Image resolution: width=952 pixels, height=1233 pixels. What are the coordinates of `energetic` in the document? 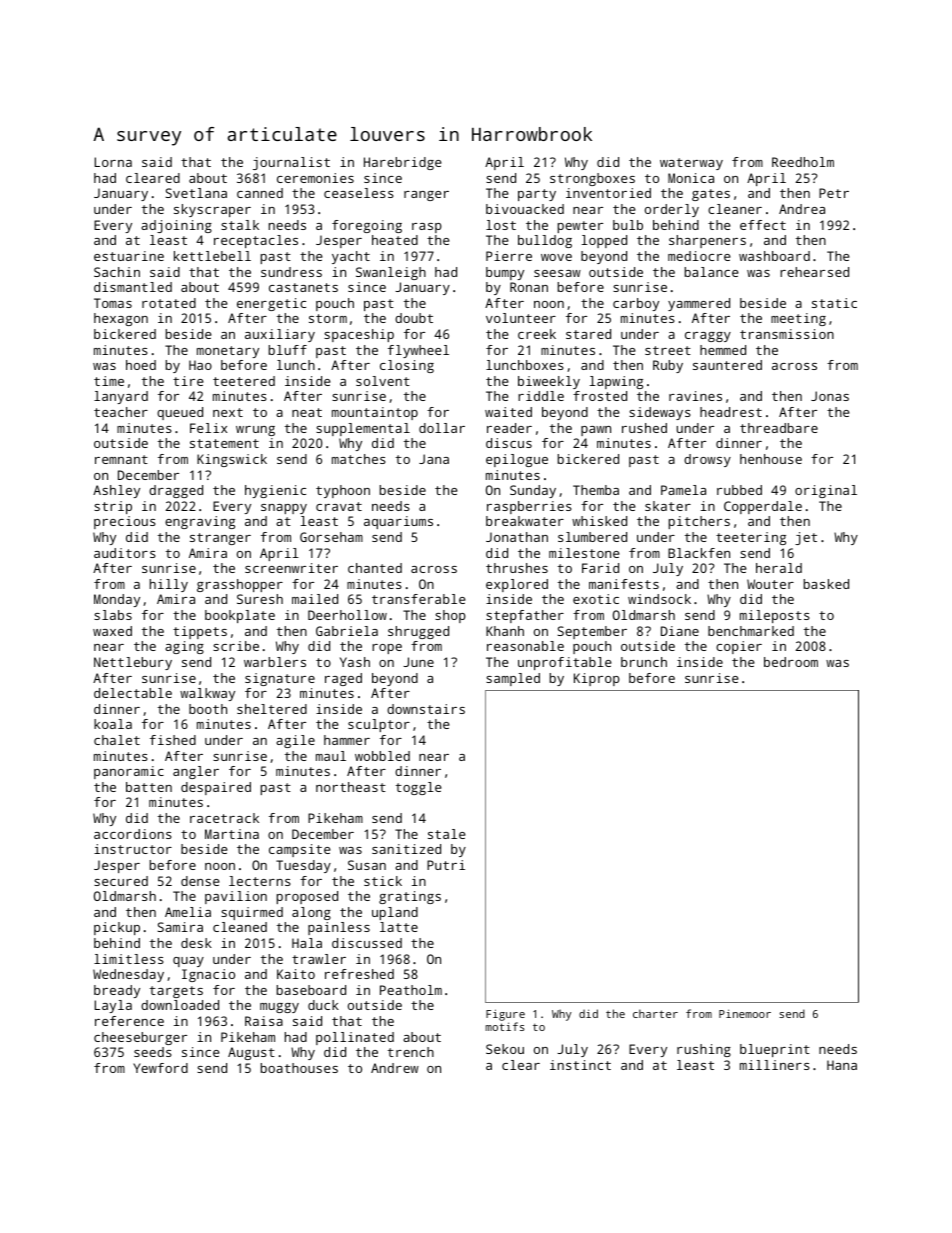 It's located at (271, 304).
